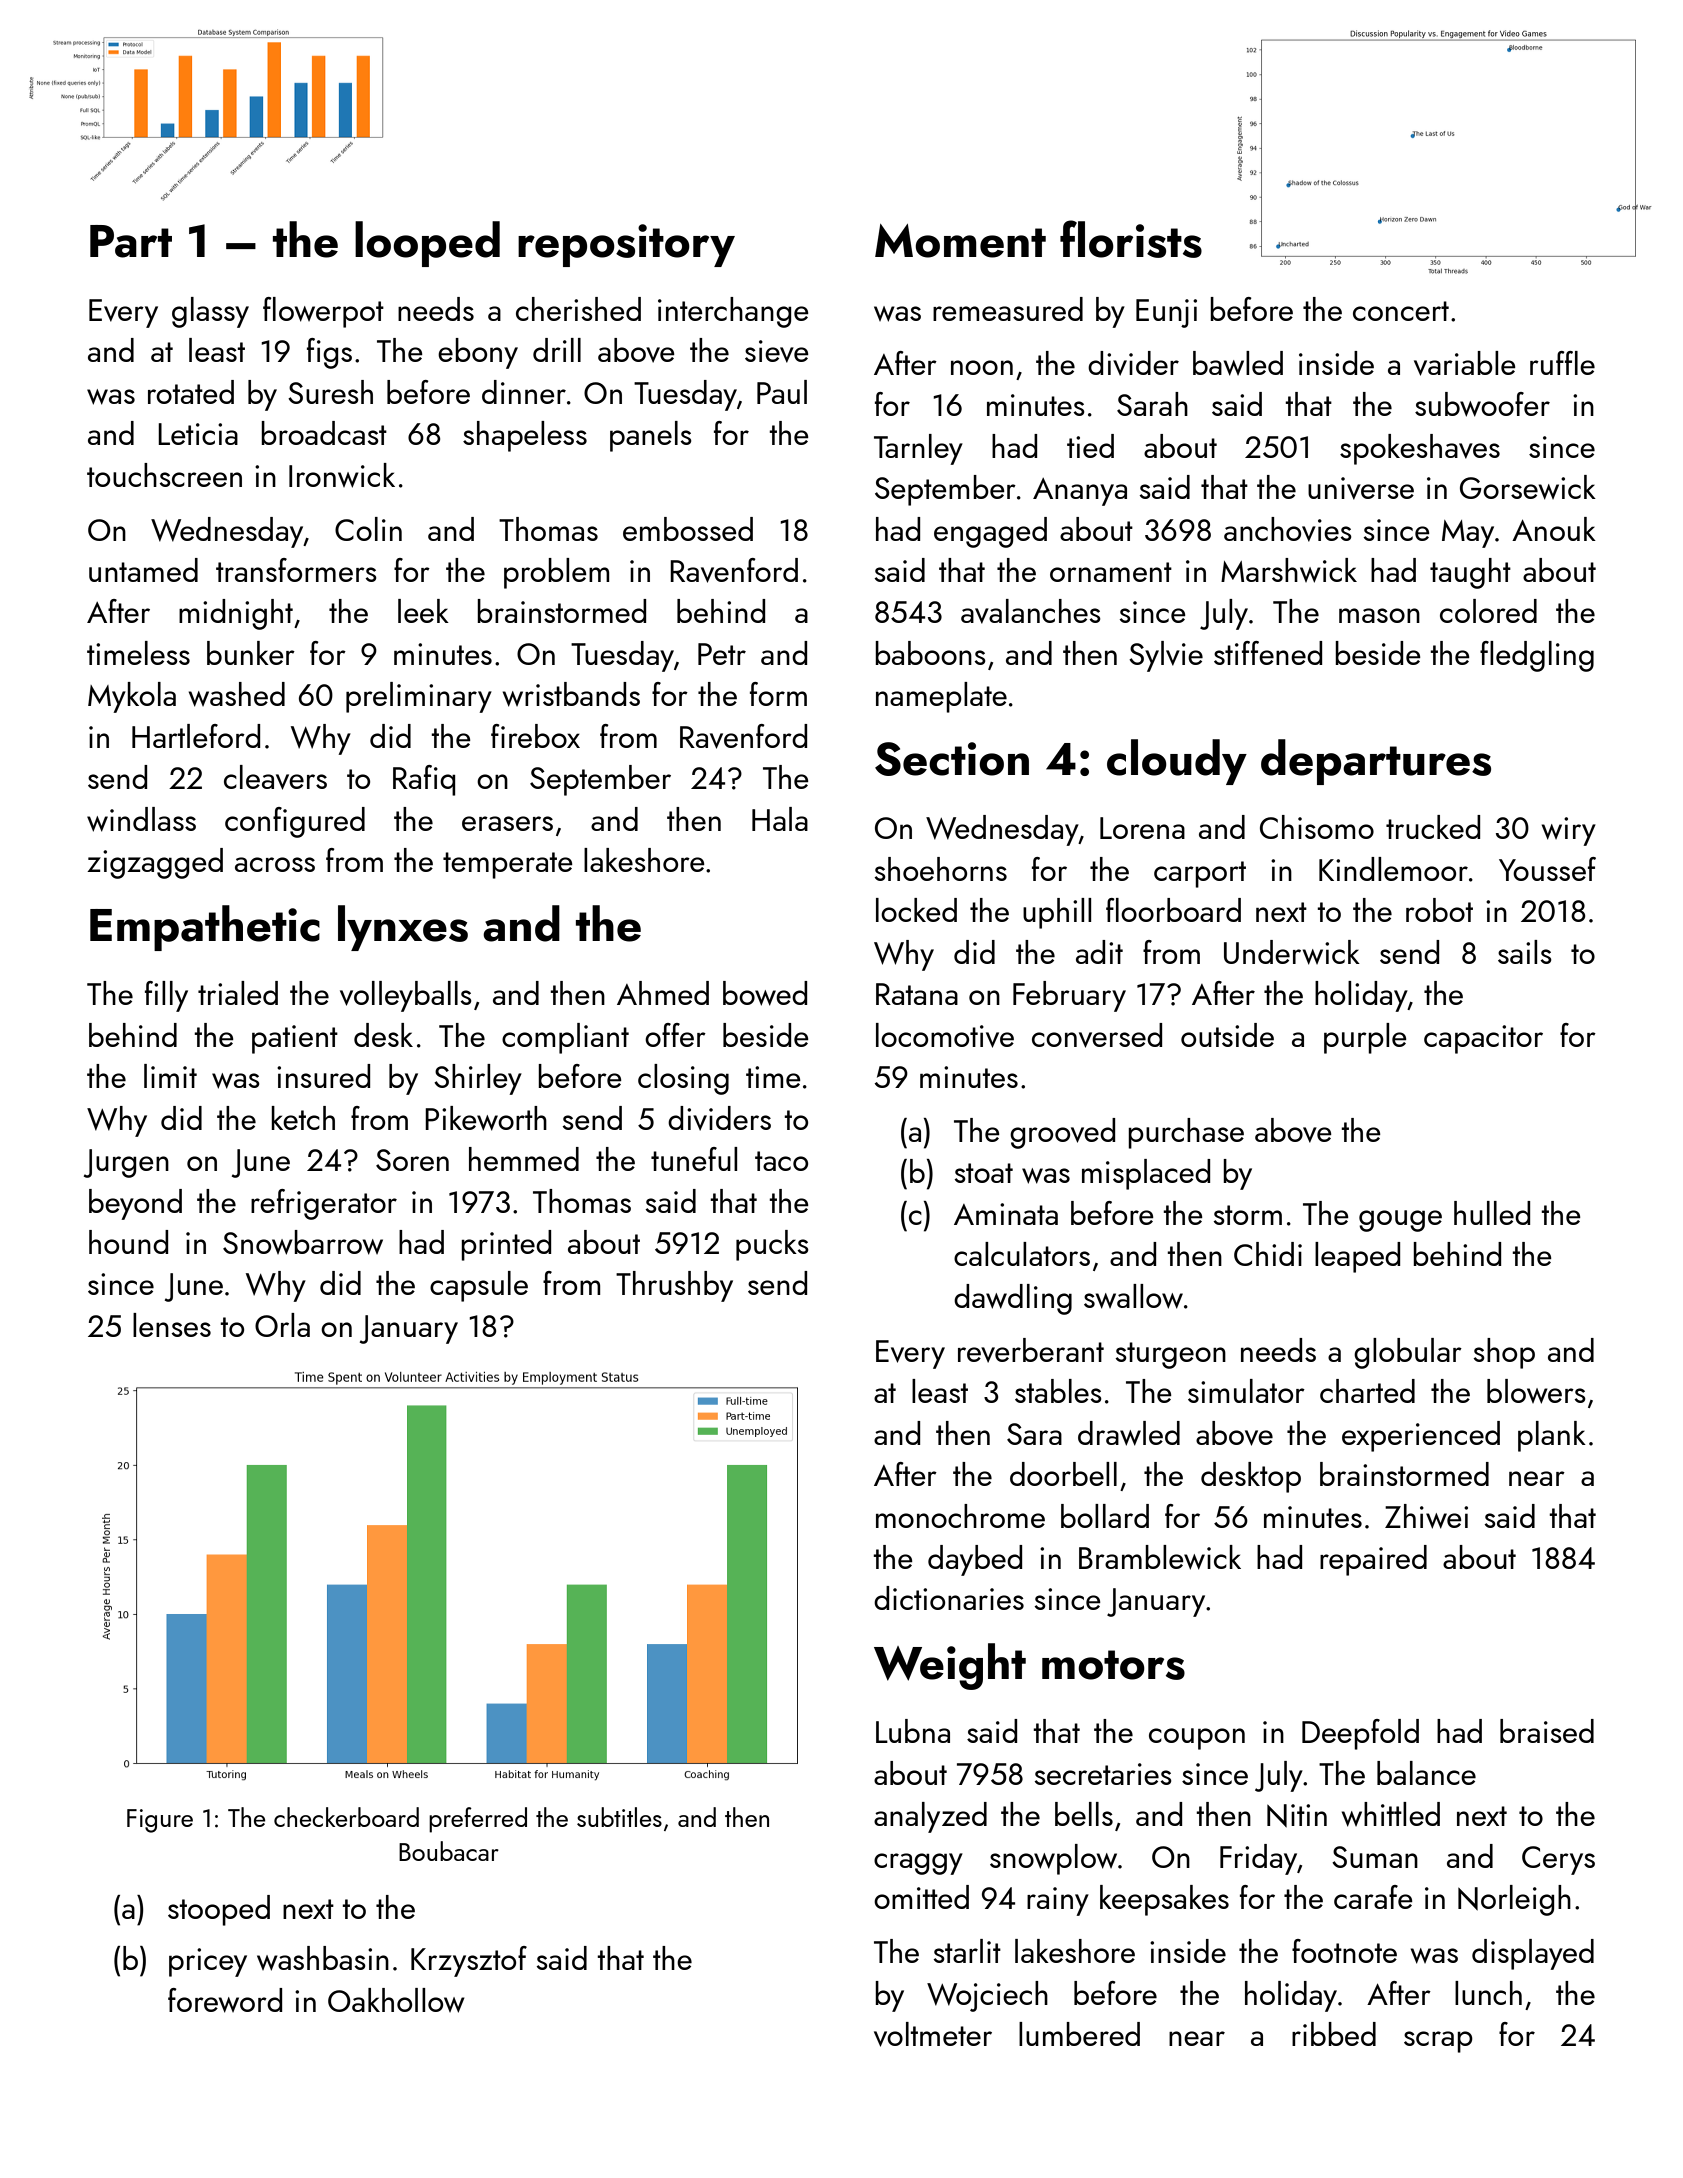  What do you see at coordinates (1401, 311) in the image?
I see `concert` at bounding box center [1401, 311].
